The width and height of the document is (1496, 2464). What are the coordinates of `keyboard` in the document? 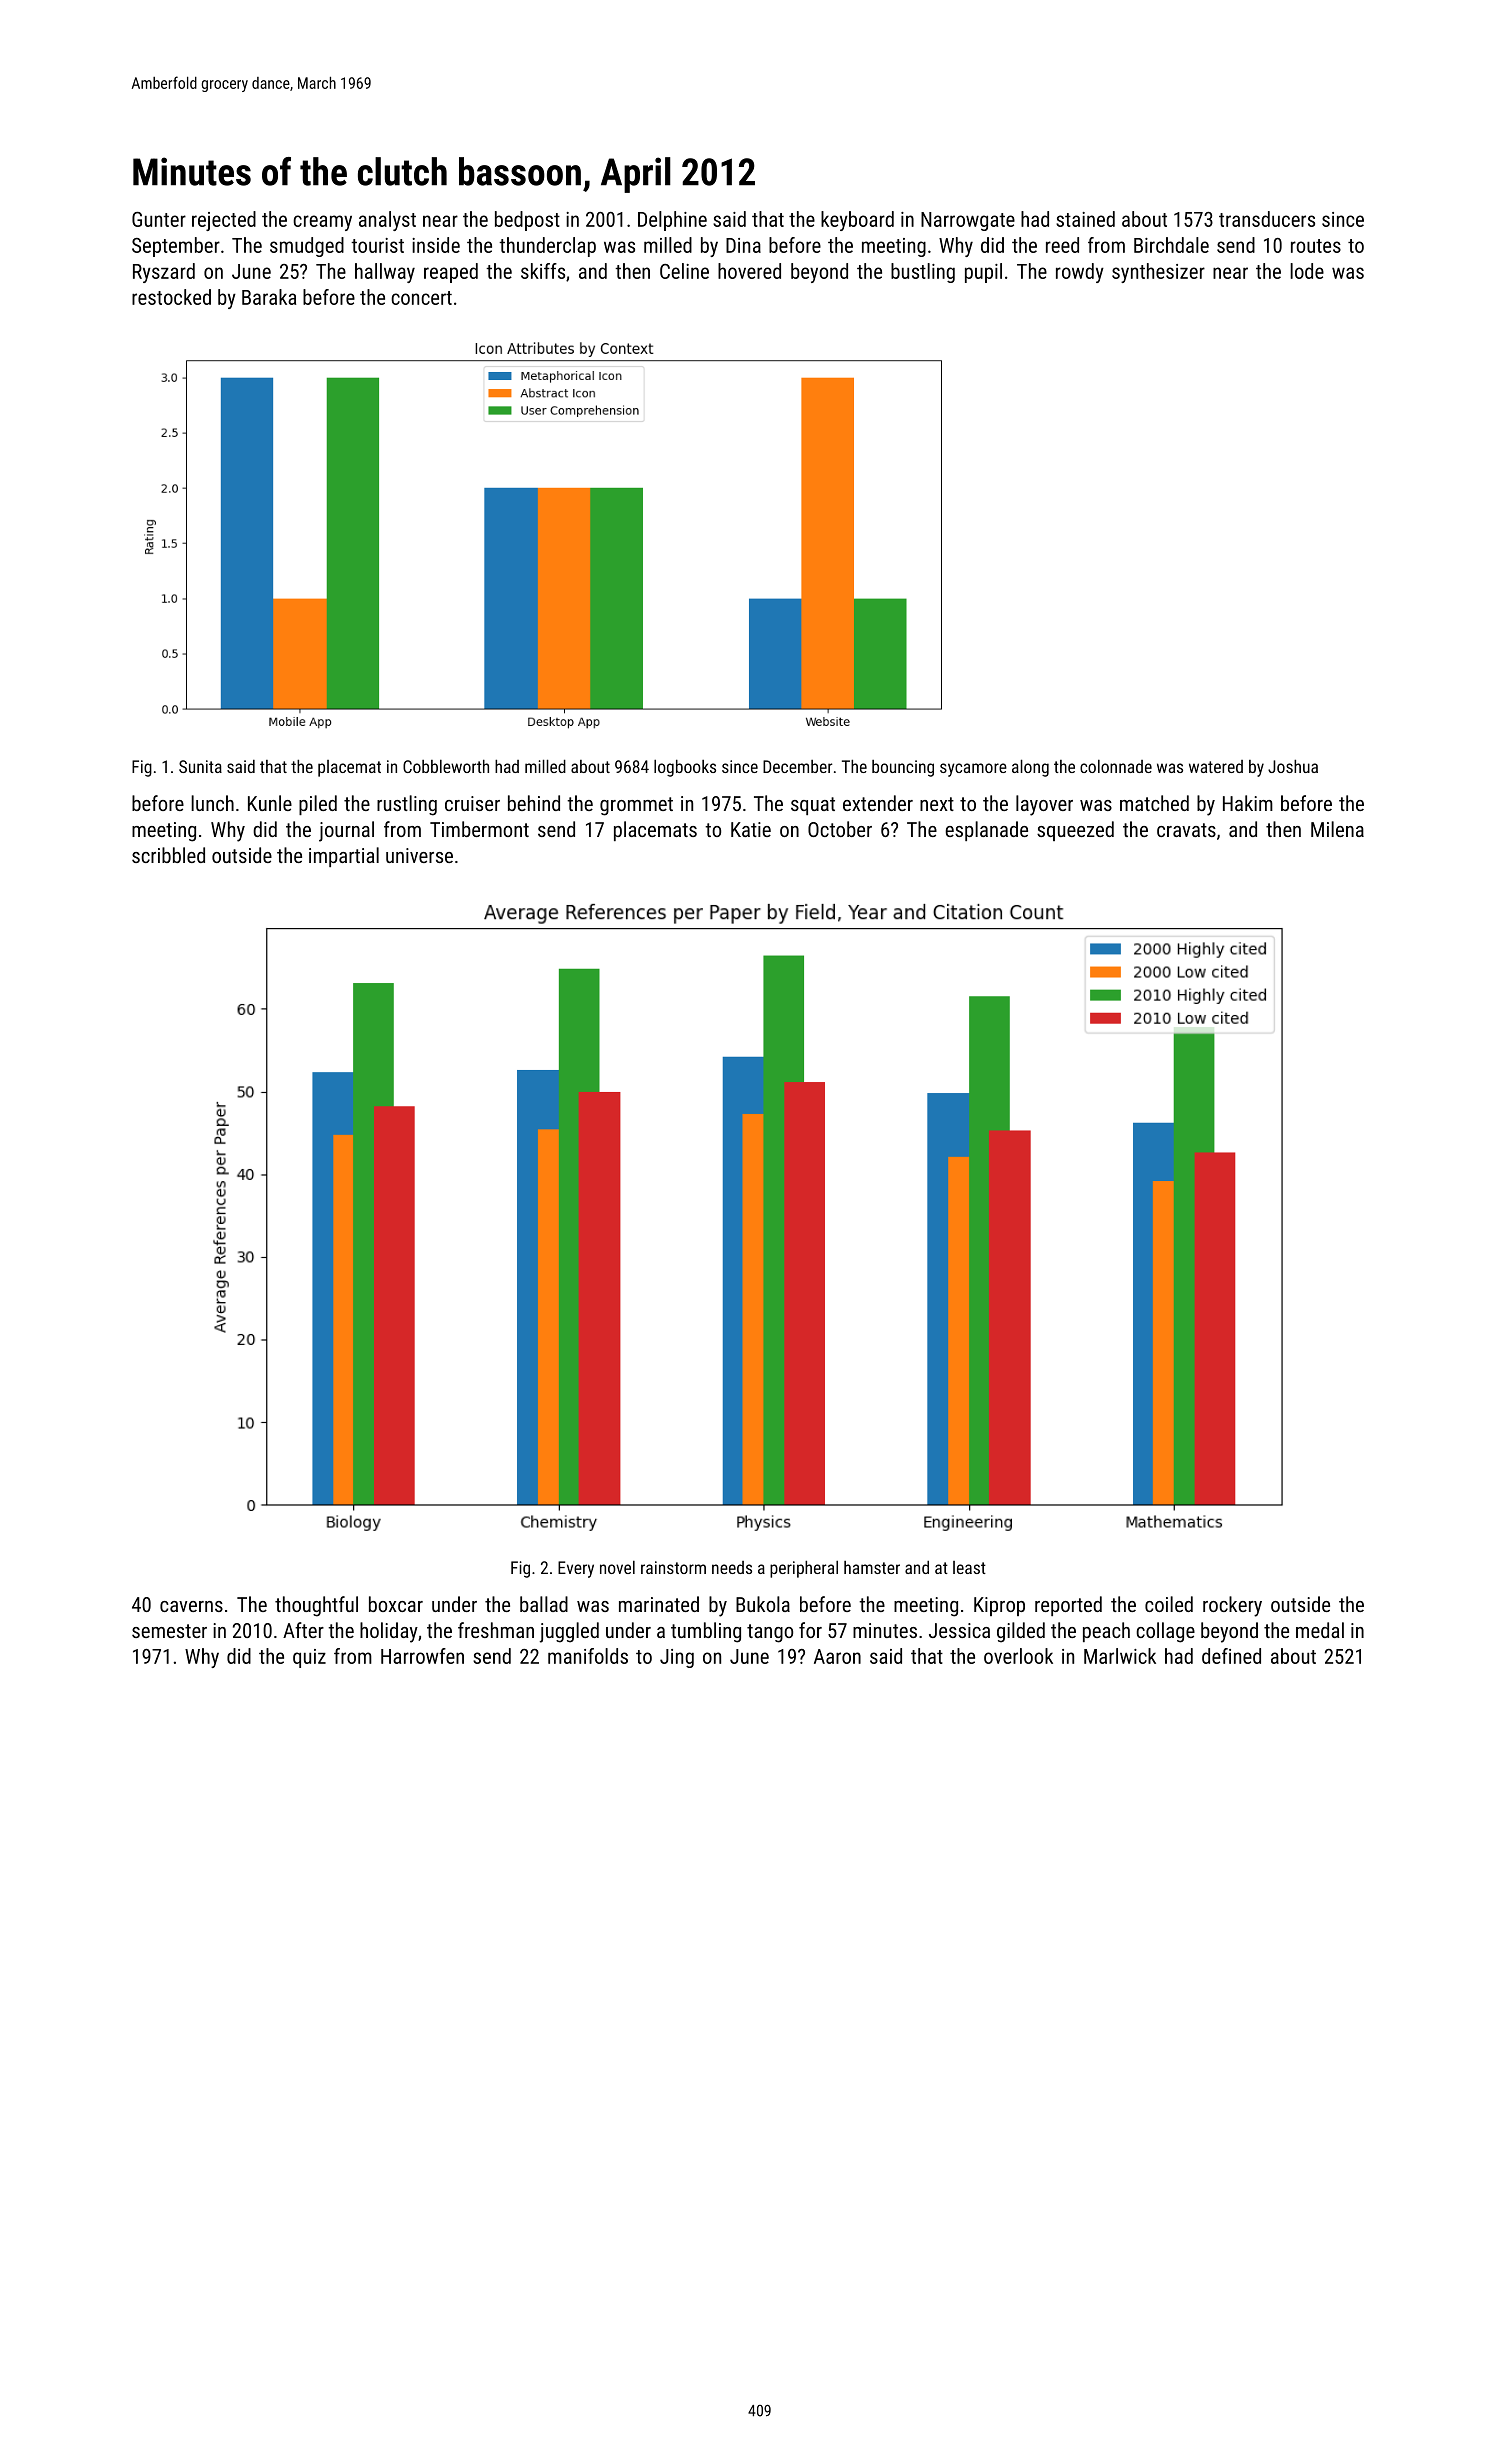 It's located at (857, 221).
